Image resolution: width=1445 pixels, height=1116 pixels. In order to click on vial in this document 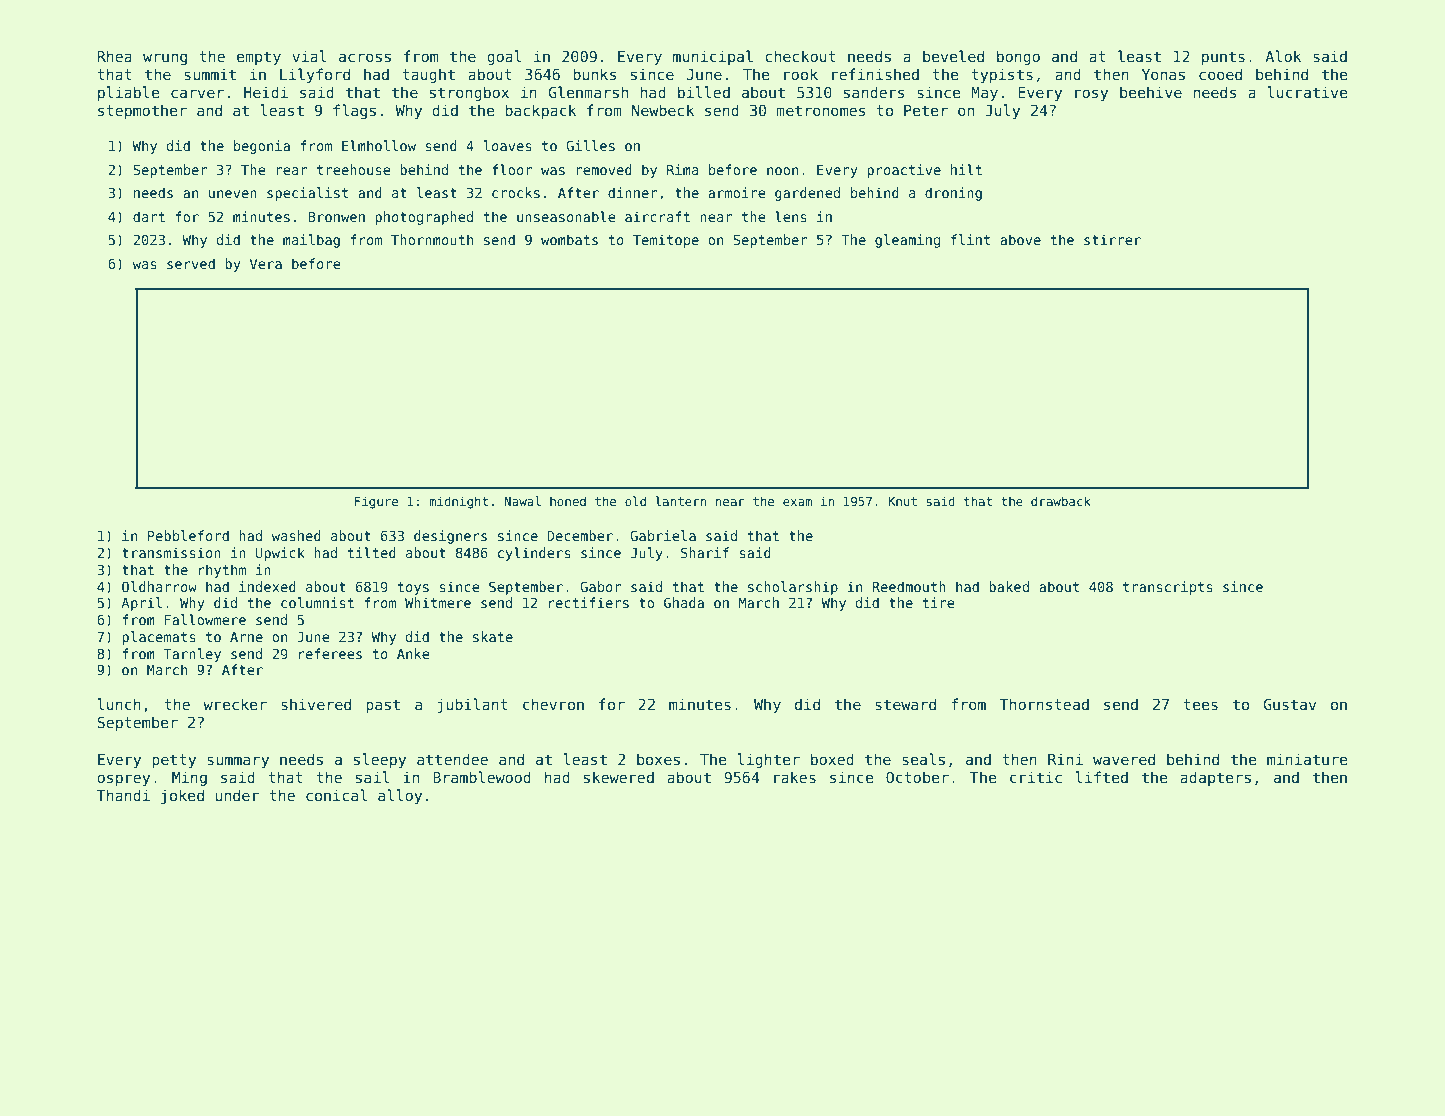, I will do `click(309, 56)`.
